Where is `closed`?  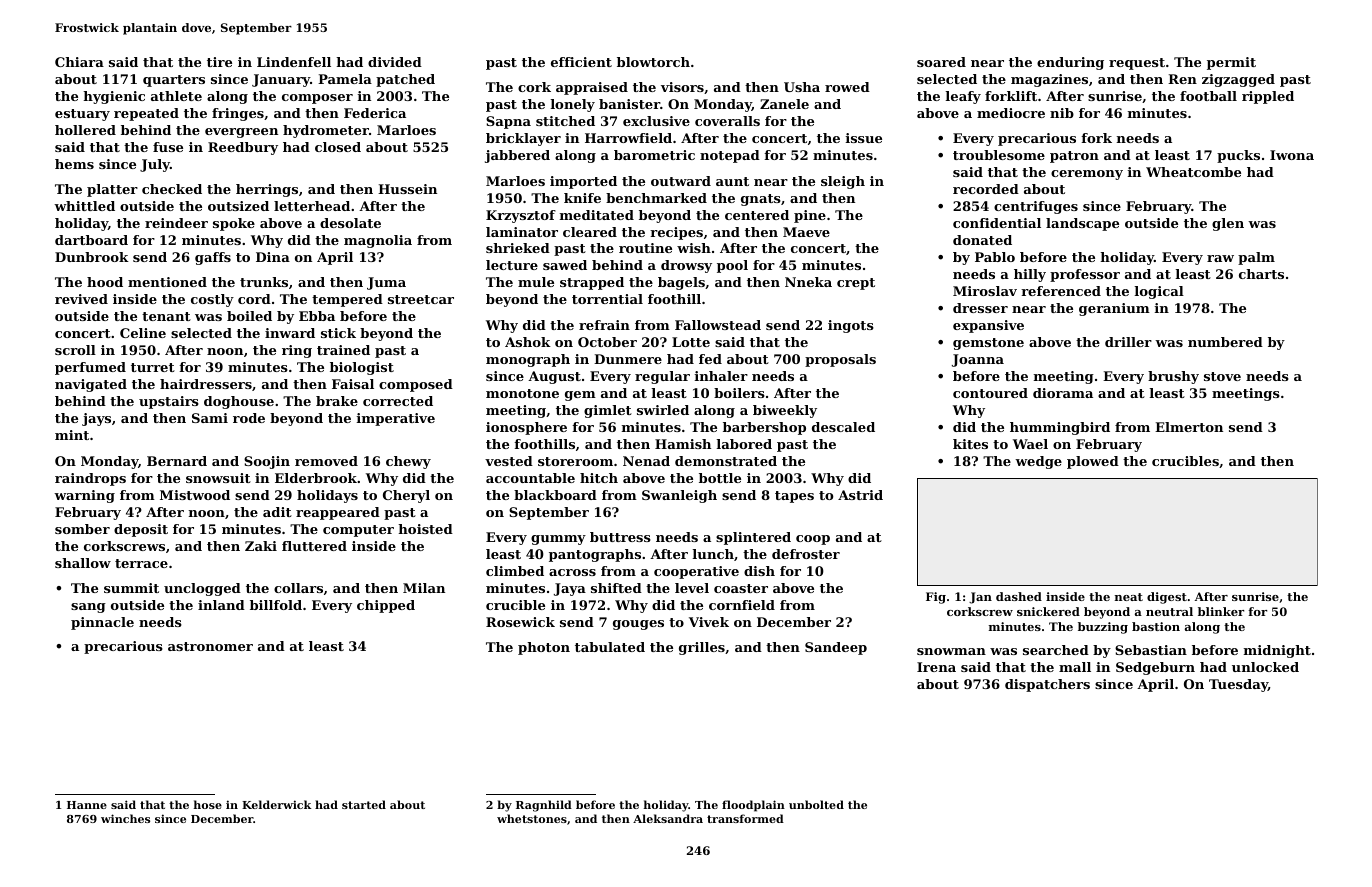 closed is located at coordinates (338, 147).
